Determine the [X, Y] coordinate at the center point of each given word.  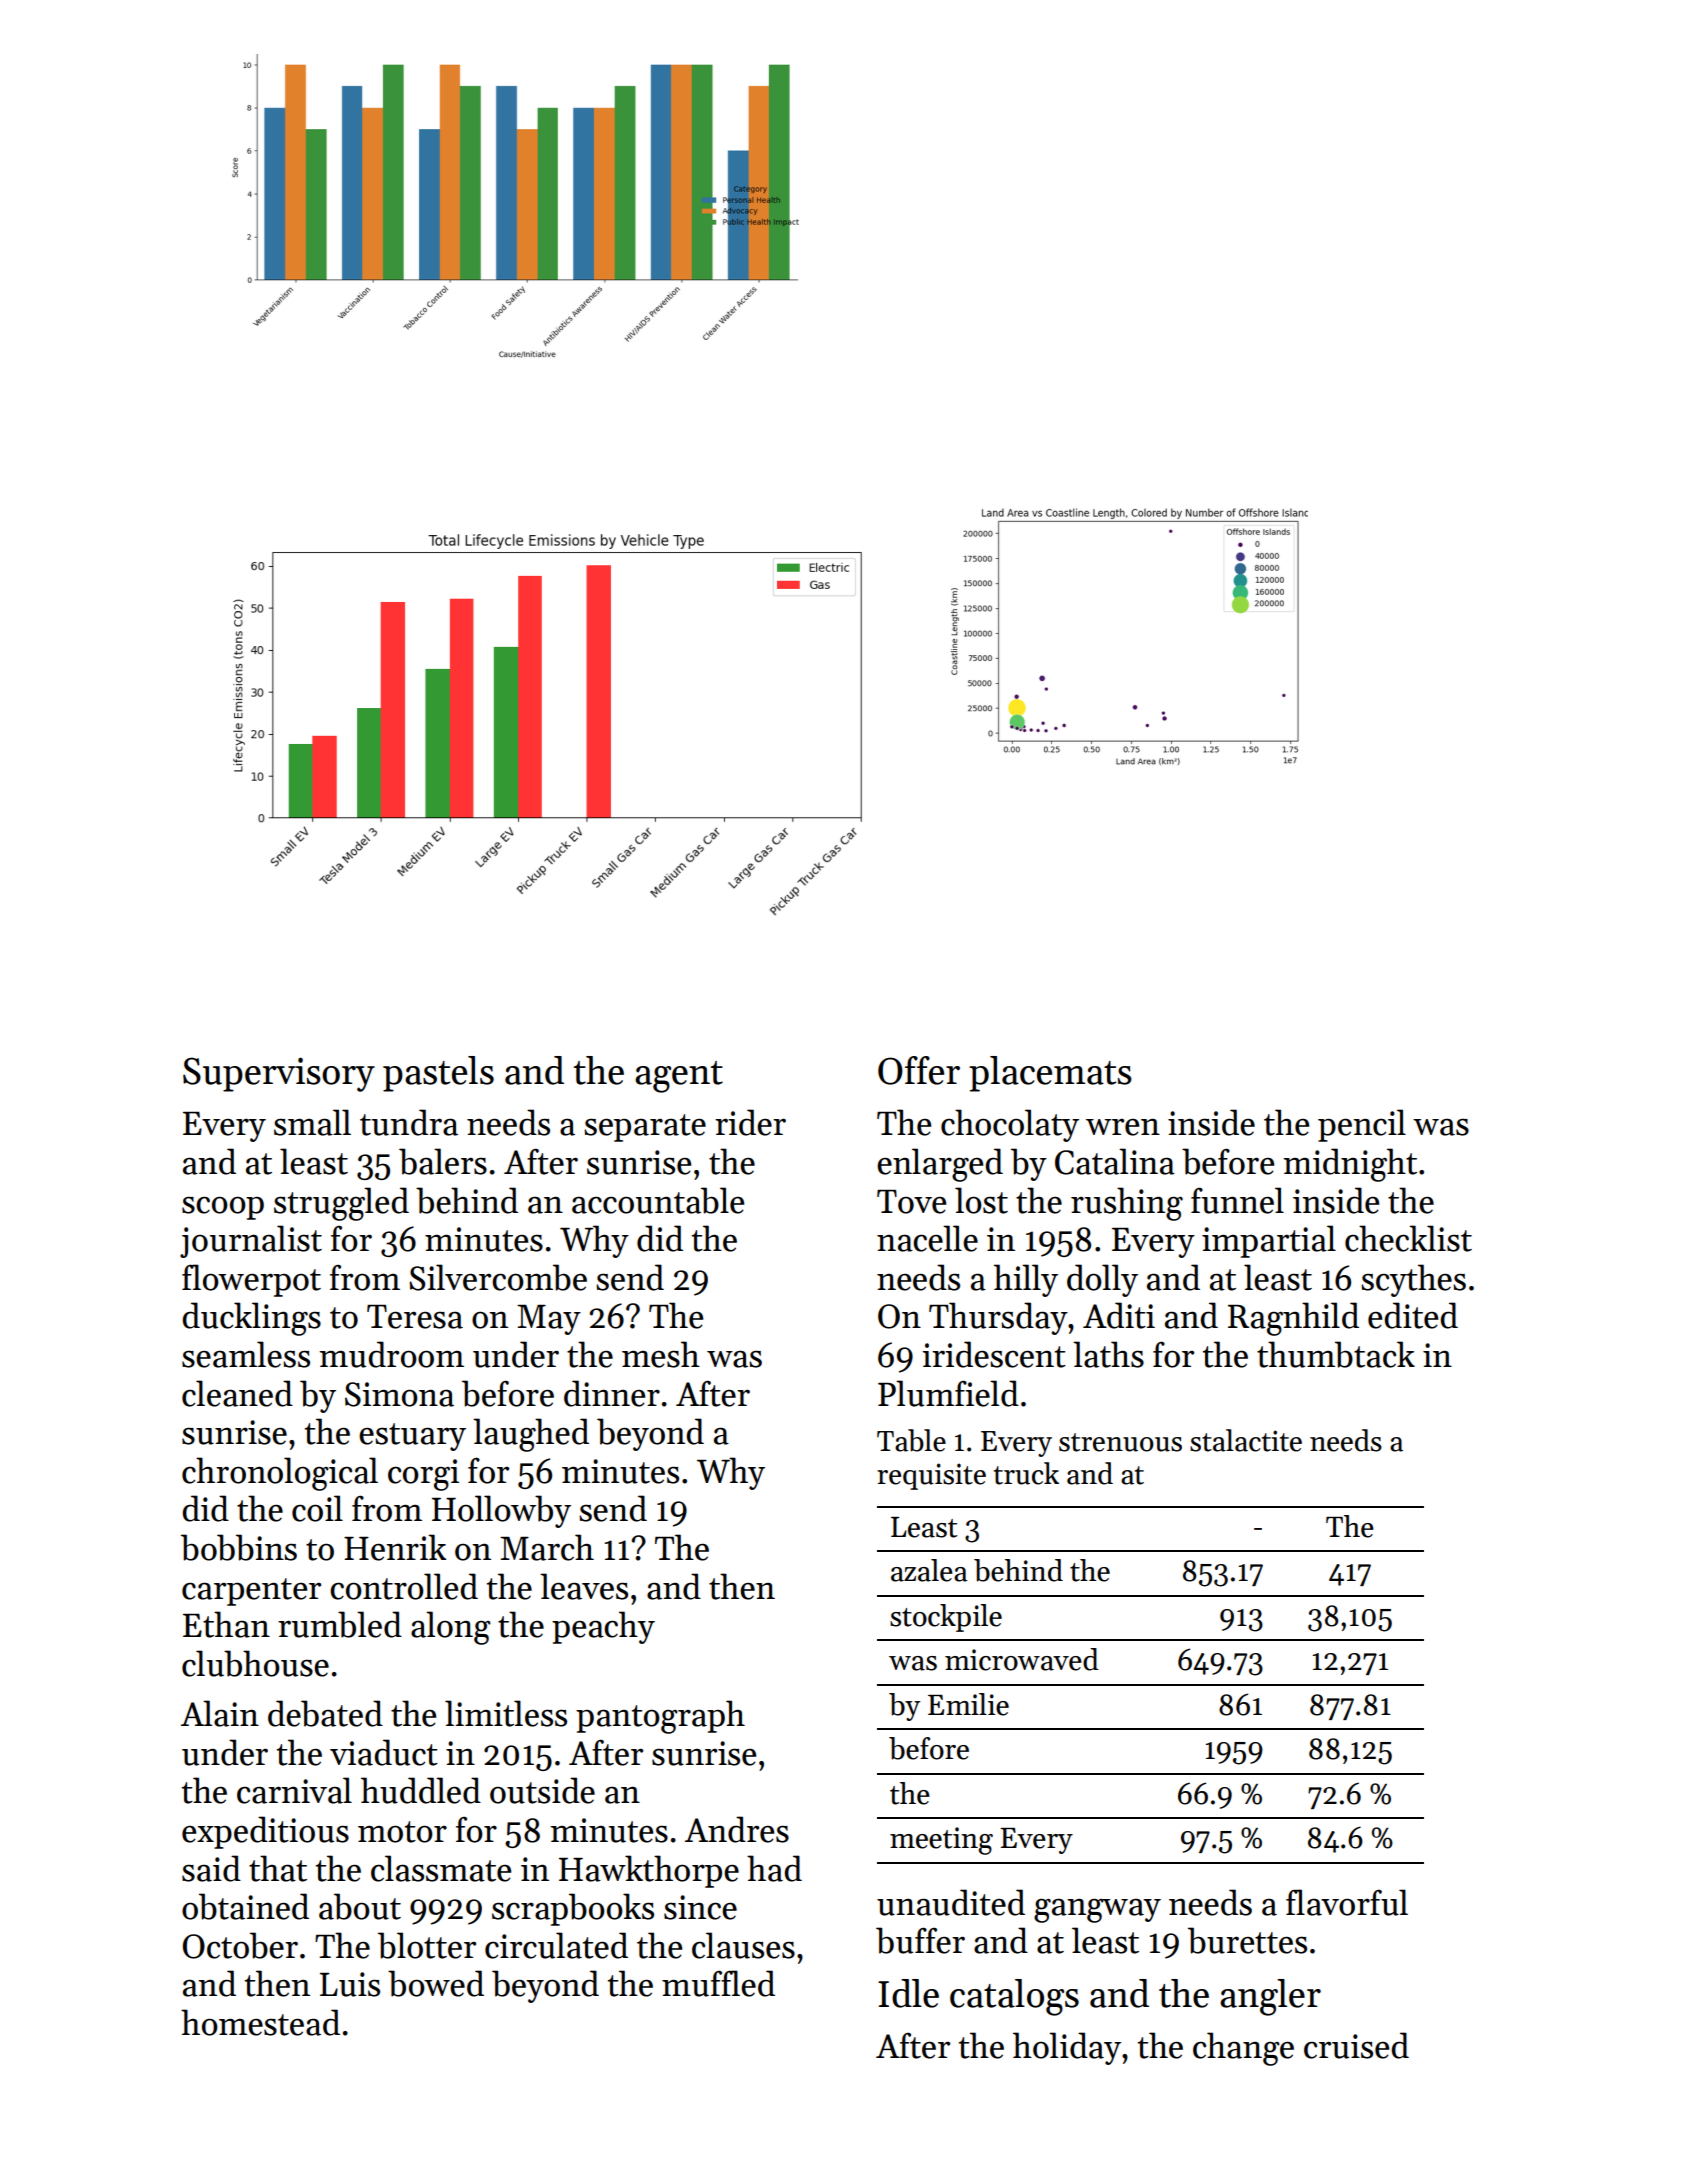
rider [750, 1122]
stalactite [1246, 1440]
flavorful [1347, 1902]
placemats [1050, 1074]
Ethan [226, 1624]
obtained [245, 1906]
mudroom [391, 1354]
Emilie [968, 1704]
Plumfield [948, 1393]
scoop [223, 1208]
